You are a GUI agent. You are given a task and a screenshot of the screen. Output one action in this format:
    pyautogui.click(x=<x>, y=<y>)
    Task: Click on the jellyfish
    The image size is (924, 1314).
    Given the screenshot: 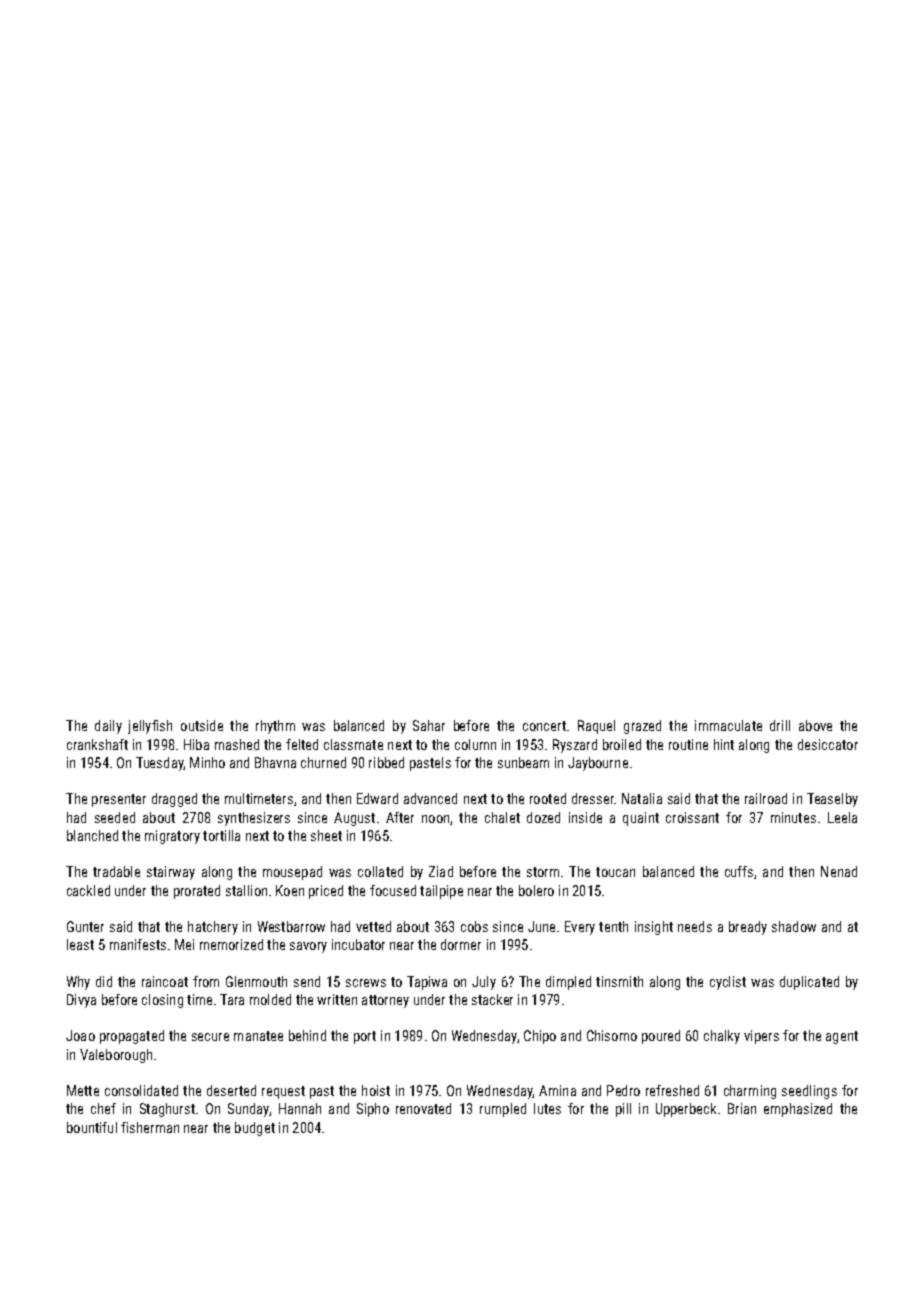 What is the action you would take?
    pyautogui.click(x=150, y=727)
